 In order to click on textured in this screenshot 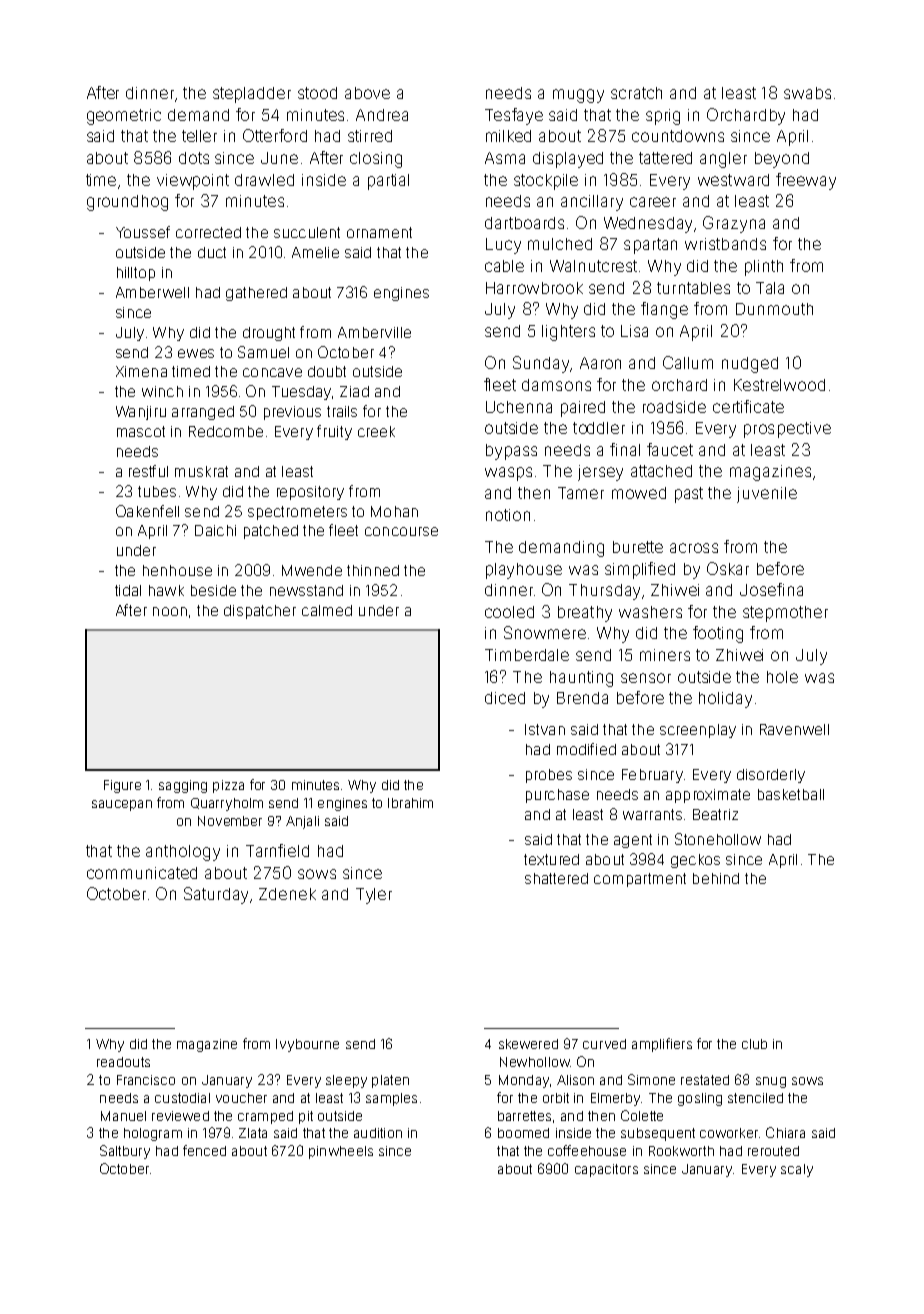, I will do `click(551, 859)`.
